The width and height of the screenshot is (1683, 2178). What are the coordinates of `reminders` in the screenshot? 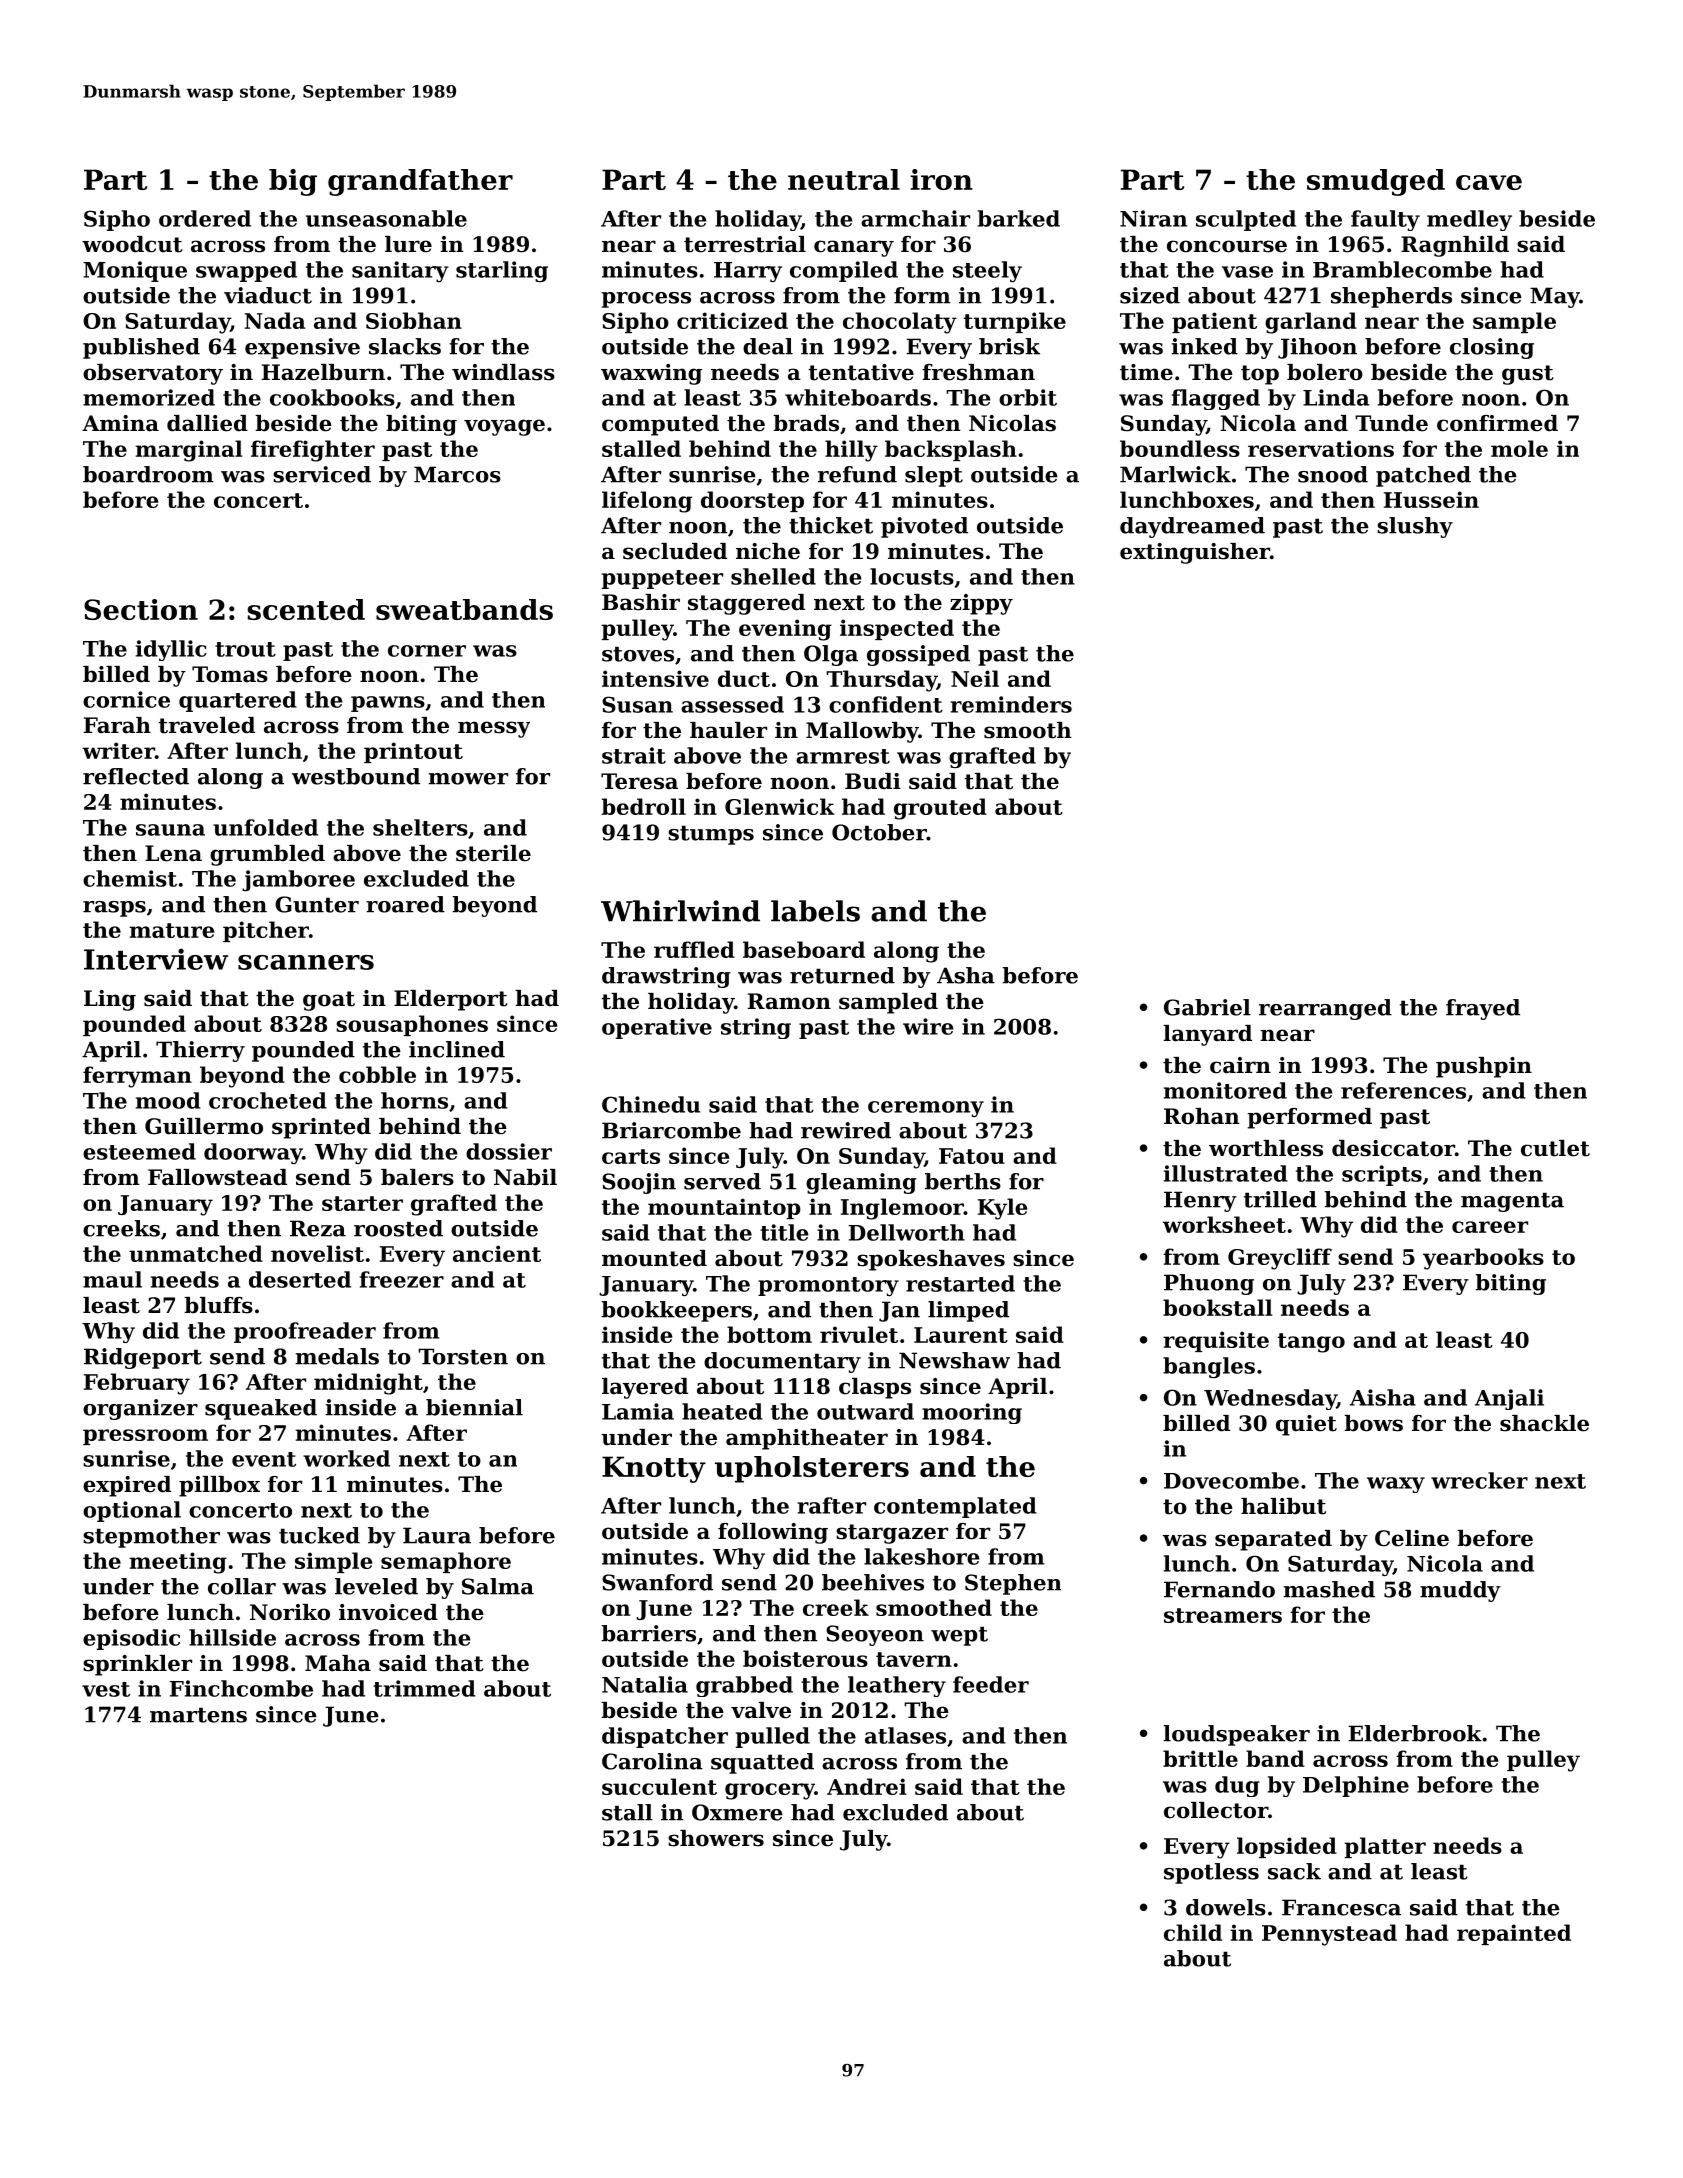 It's located at (1011, 704).
